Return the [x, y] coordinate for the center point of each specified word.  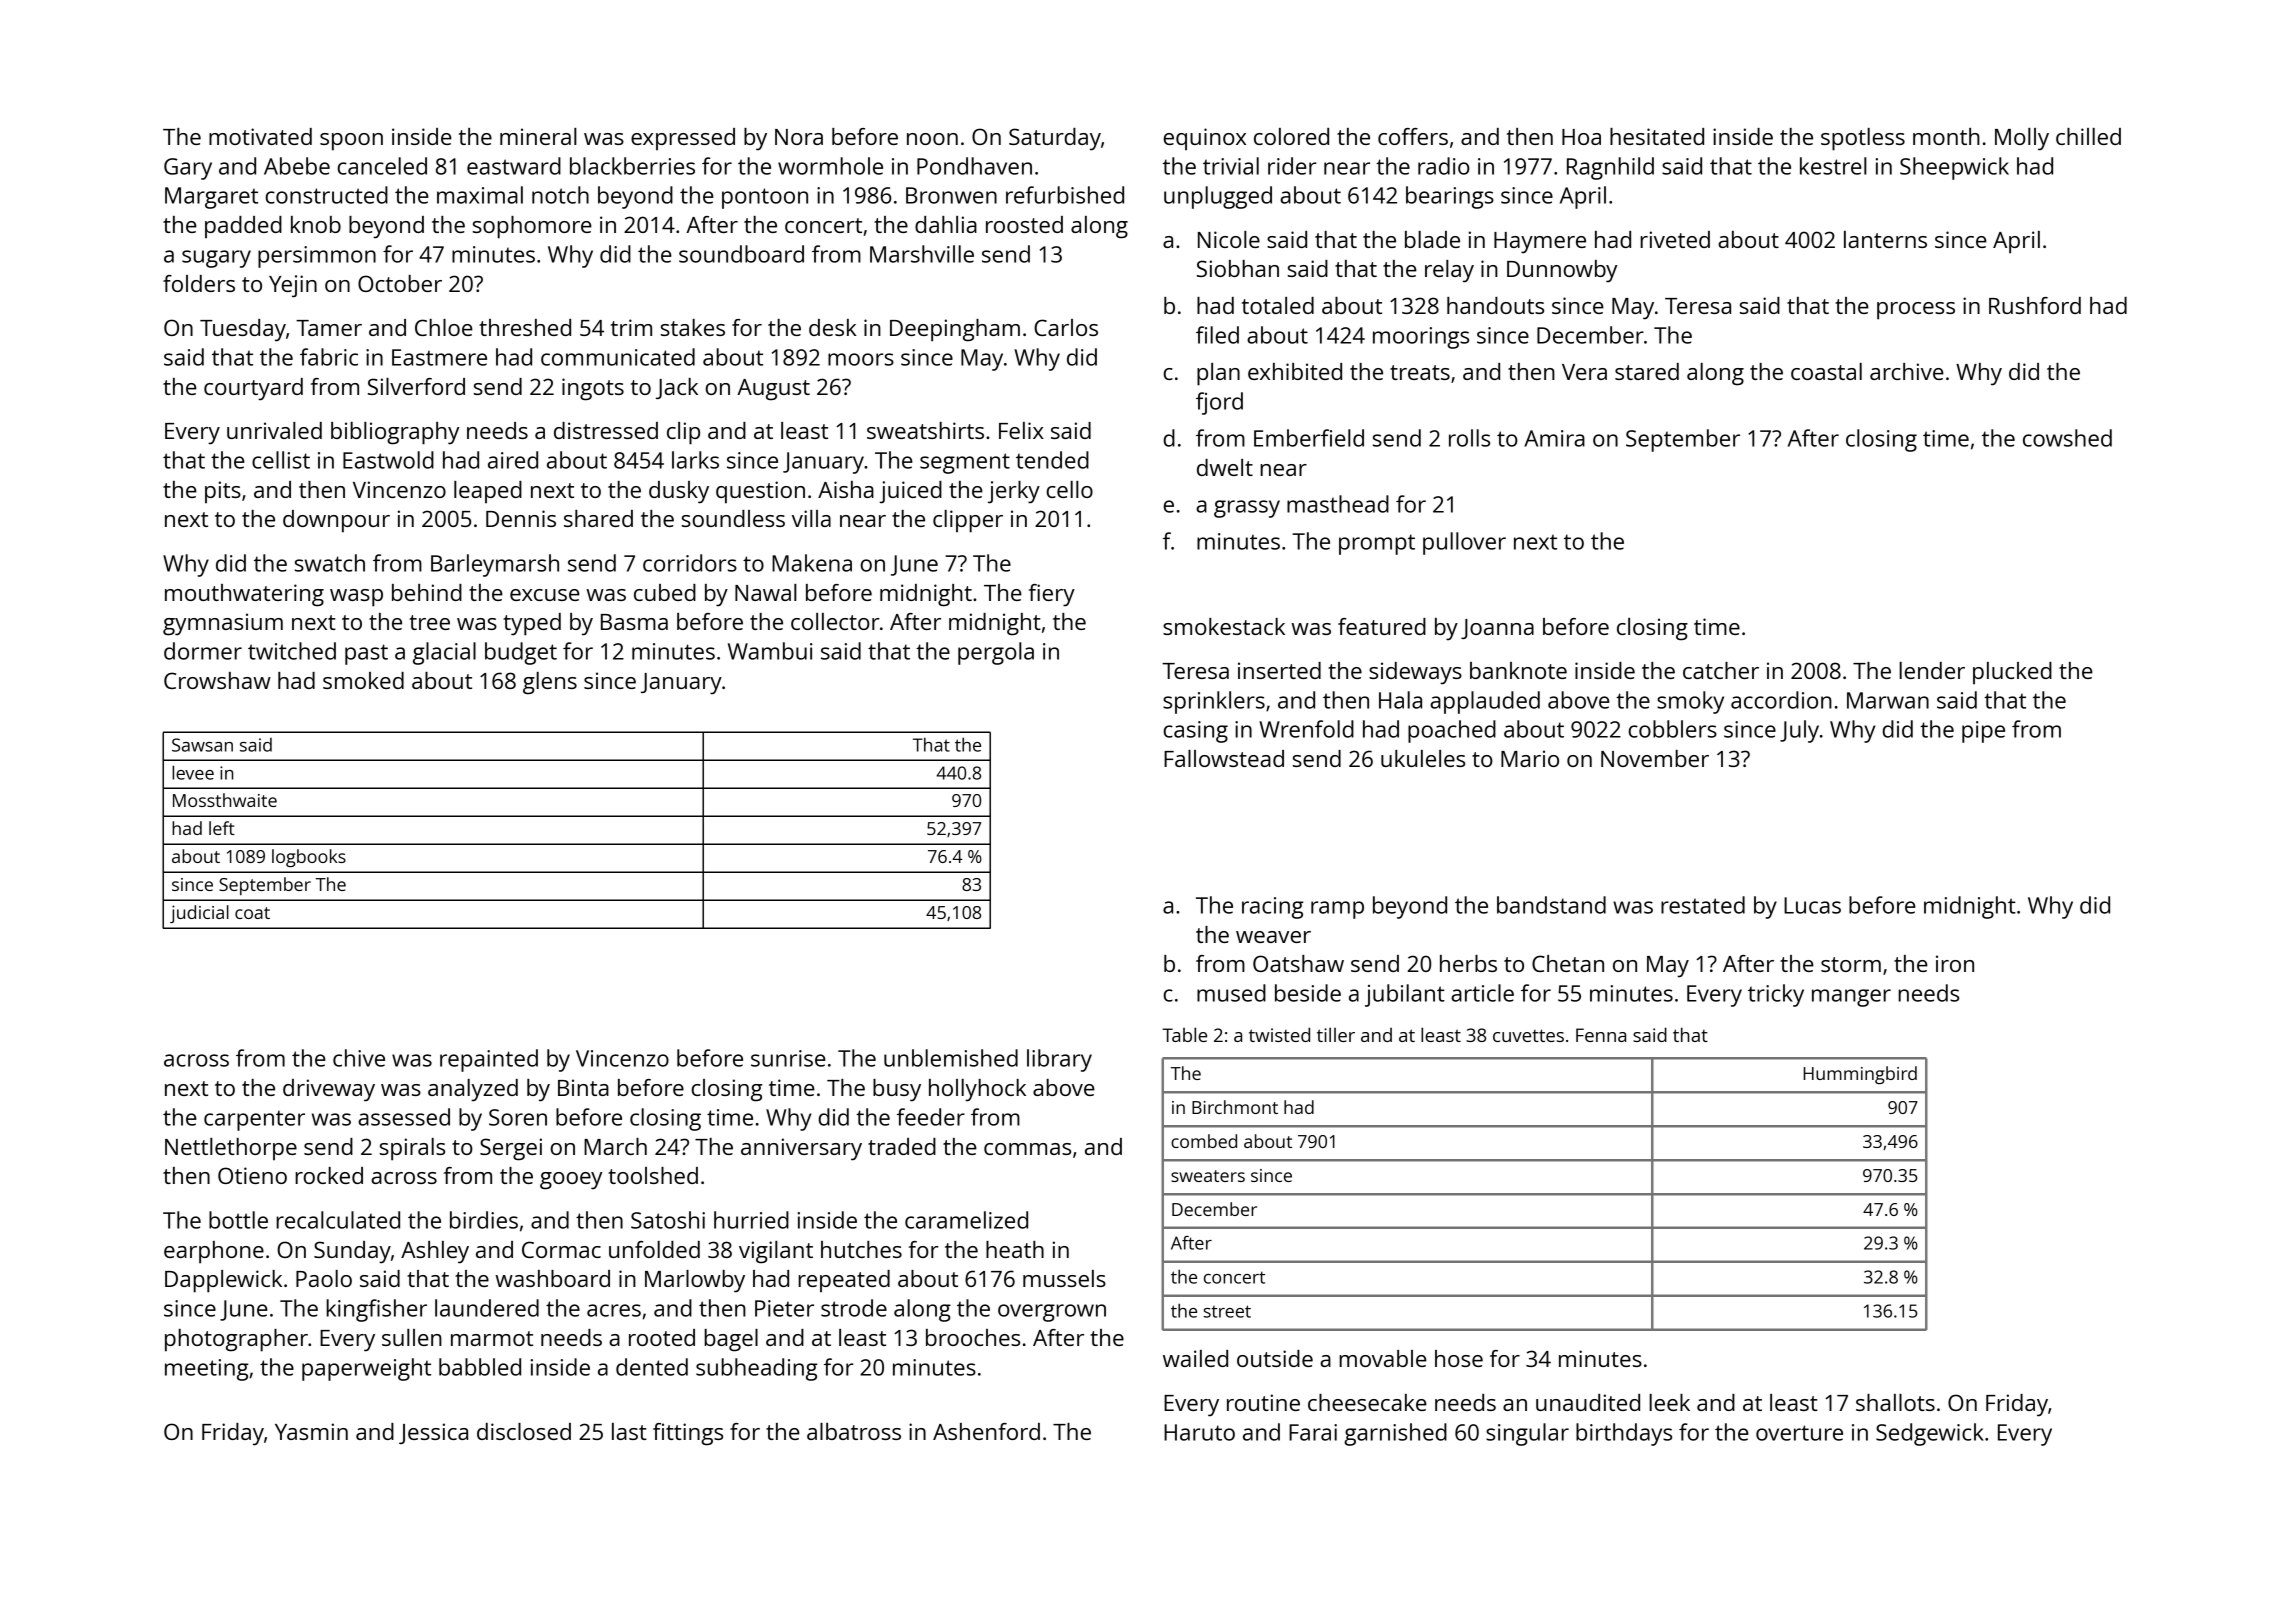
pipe [1983, 732]
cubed [665, 592]
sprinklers [1214, 702]
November [1655, 758]
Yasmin [311, 1431]
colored [1291, 136]
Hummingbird [1860, 1075]
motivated [260, 136]
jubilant [1405, 995]
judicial [199, 914]
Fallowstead [1224, 758]
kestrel [1833, 166]
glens [550, 683]
